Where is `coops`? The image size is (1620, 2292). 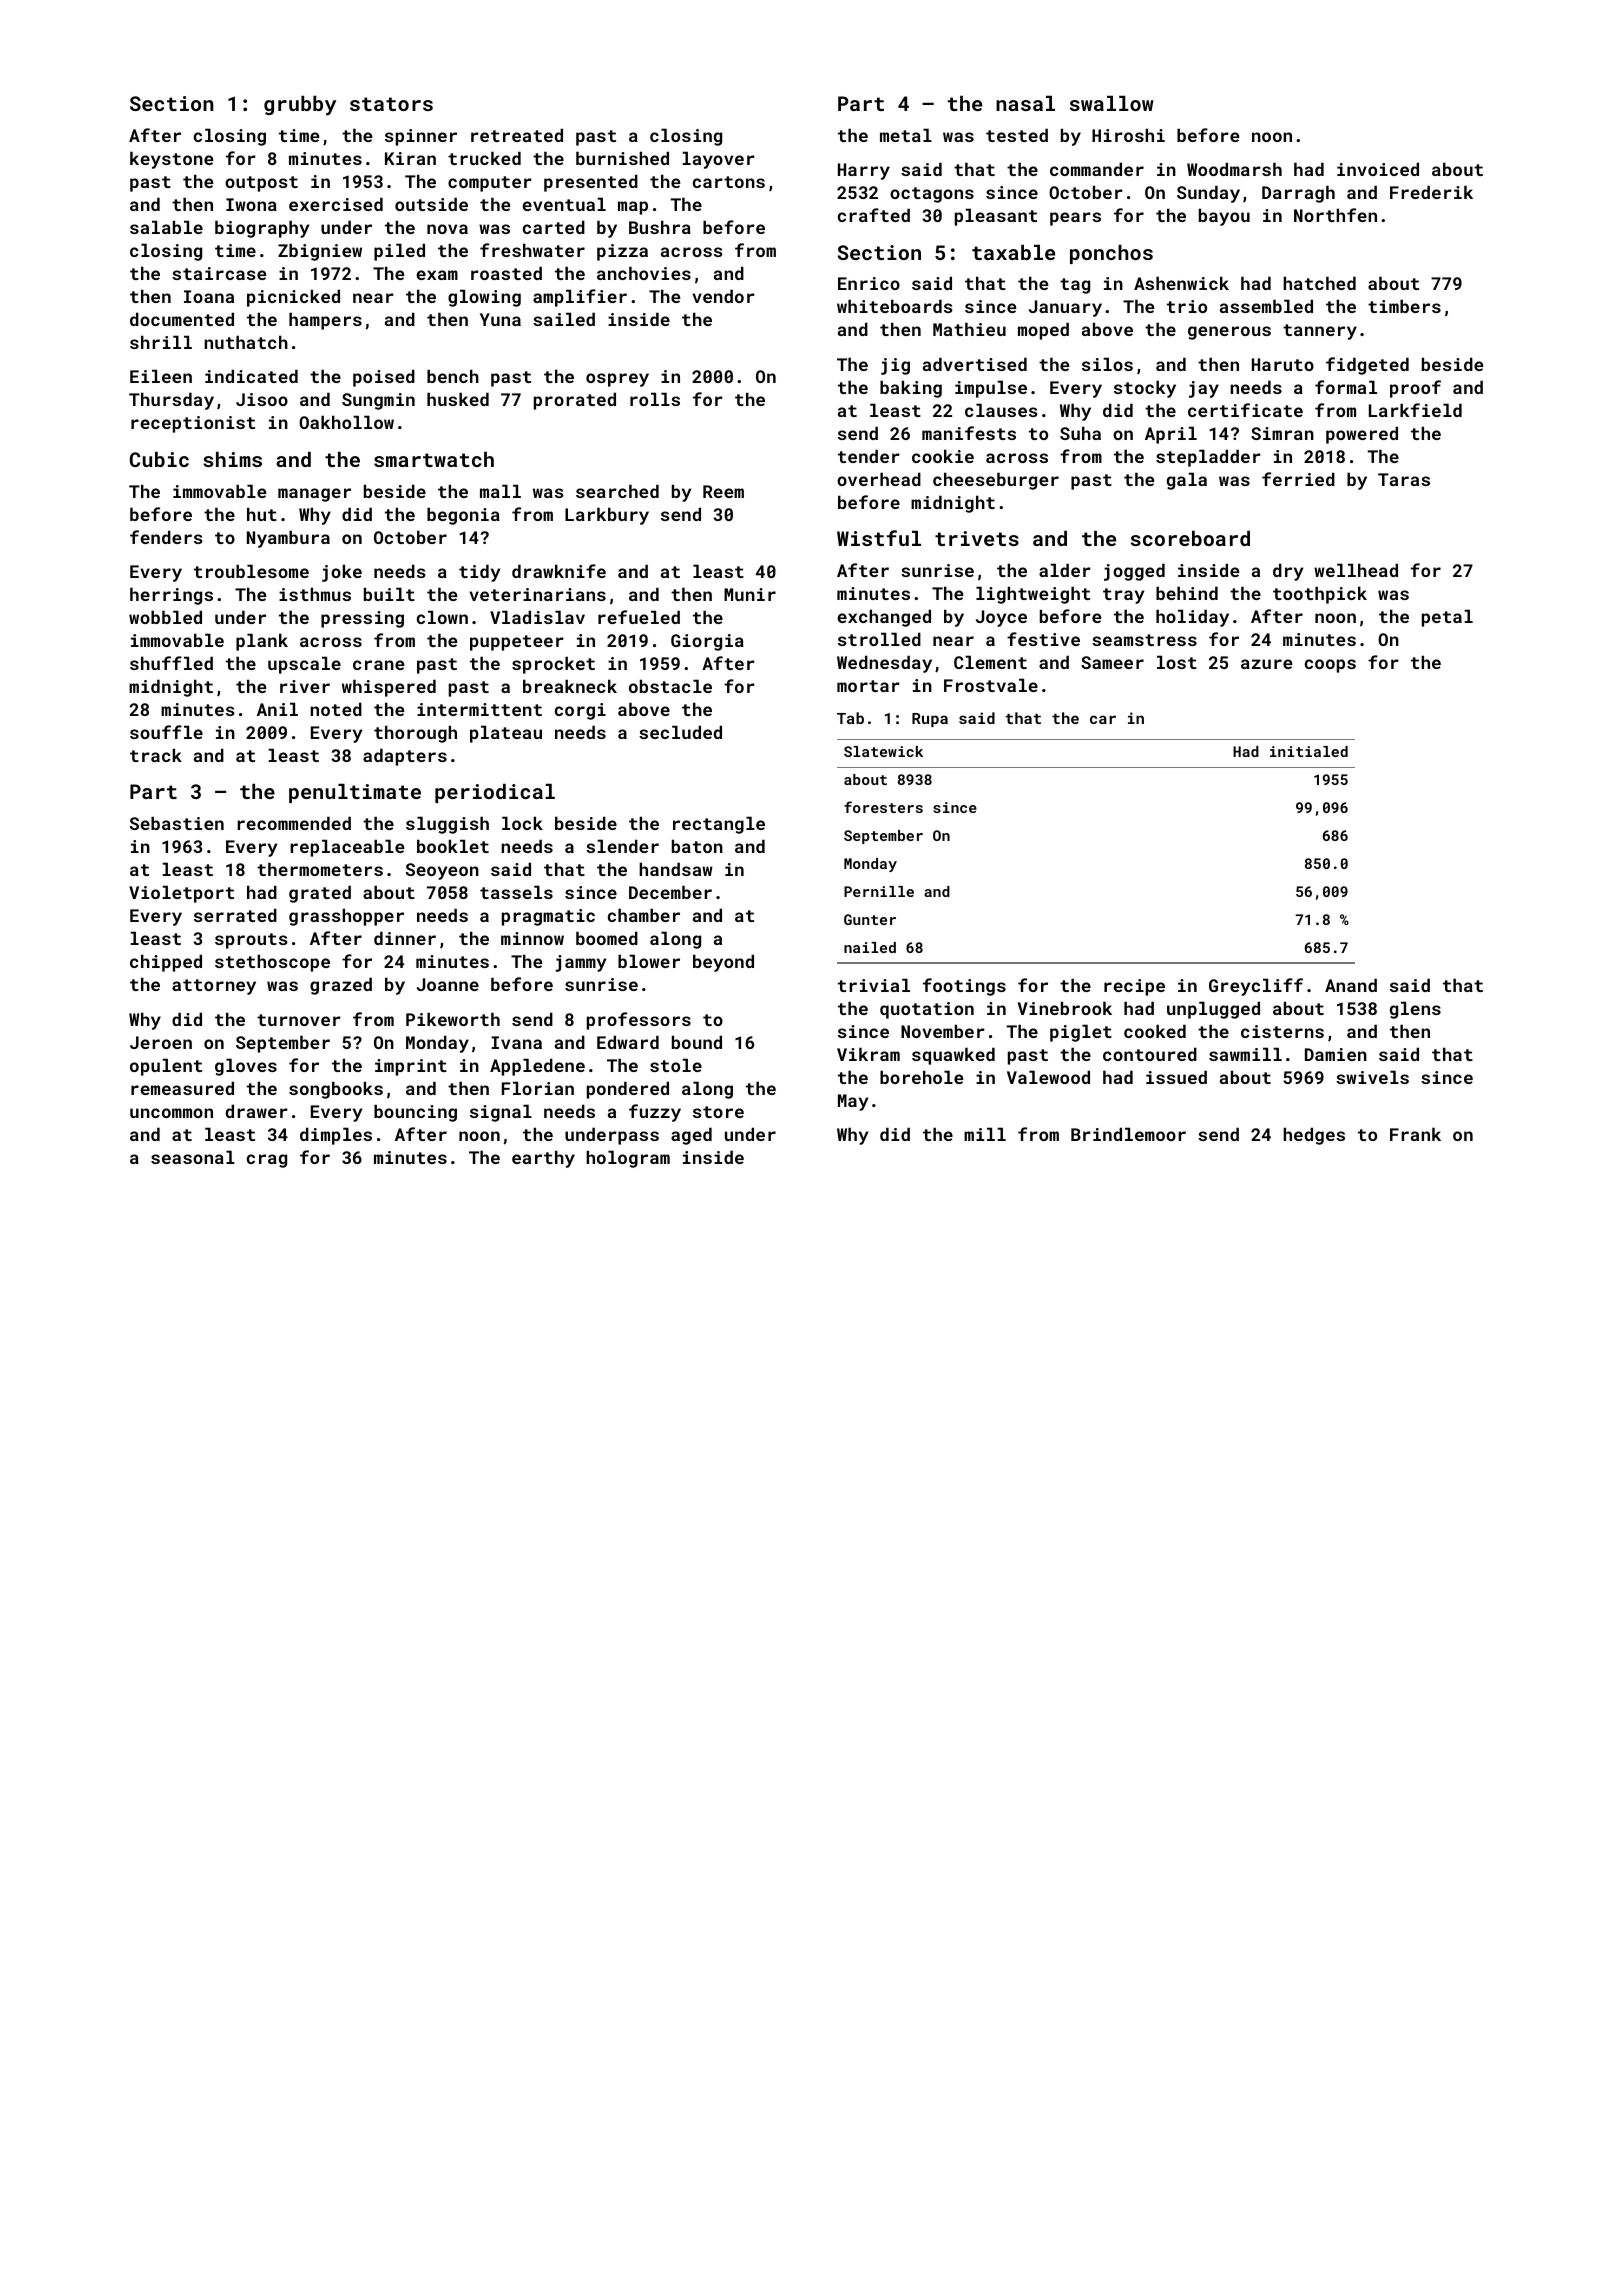 coops is located at coordinates (1330, 666).
